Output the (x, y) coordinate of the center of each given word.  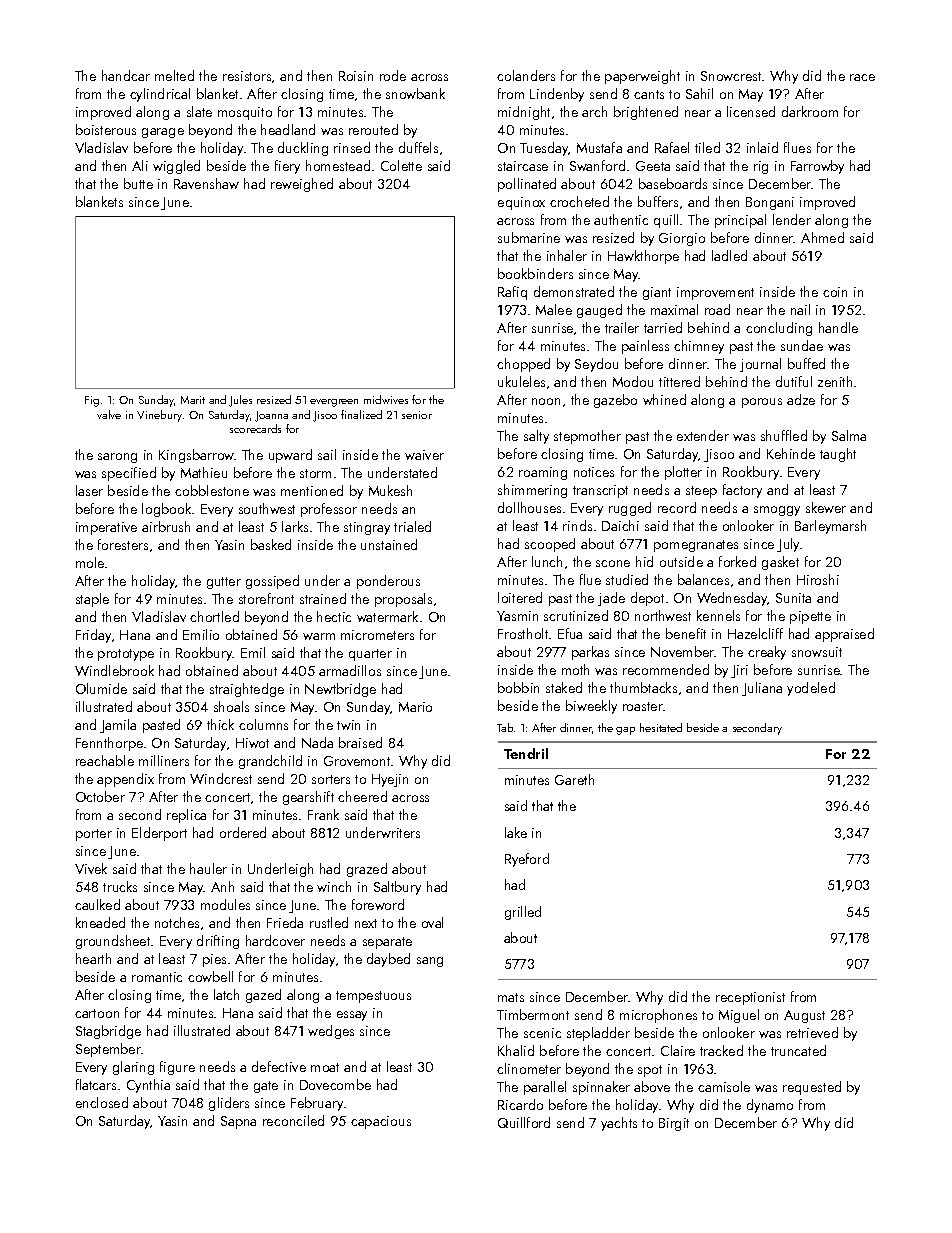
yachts (619, 1124)
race (862, 77)
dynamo (770, 1106)
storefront (266, 598)
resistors (247, 76)
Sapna (238, 1122)
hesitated (661, 727)
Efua (570, 633)
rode (393, 75)
